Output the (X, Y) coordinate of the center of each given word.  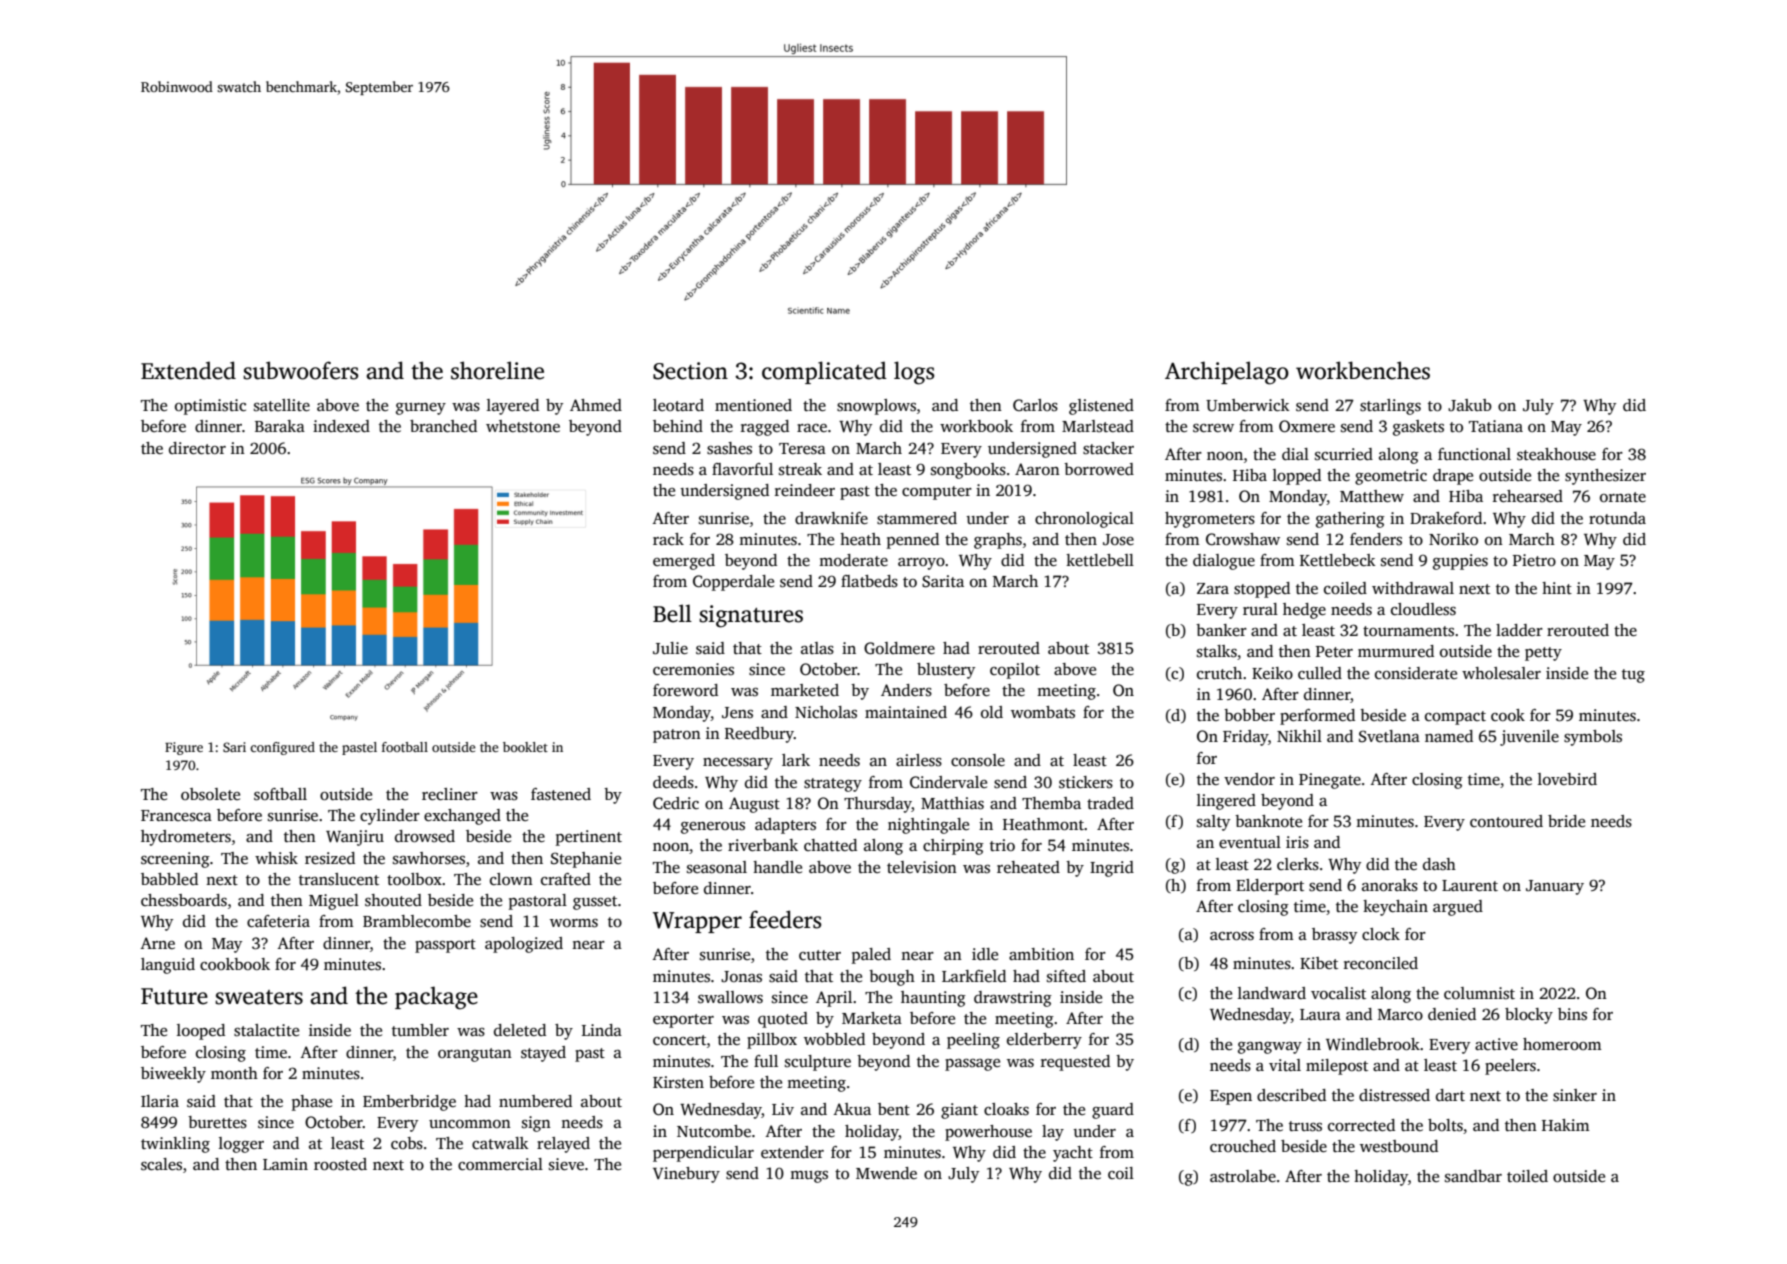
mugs (809, 1177)
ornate (1623, 497)
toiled (1527, 1176)
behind (678, 426)
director (197, 448)
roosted (340, 1164)
